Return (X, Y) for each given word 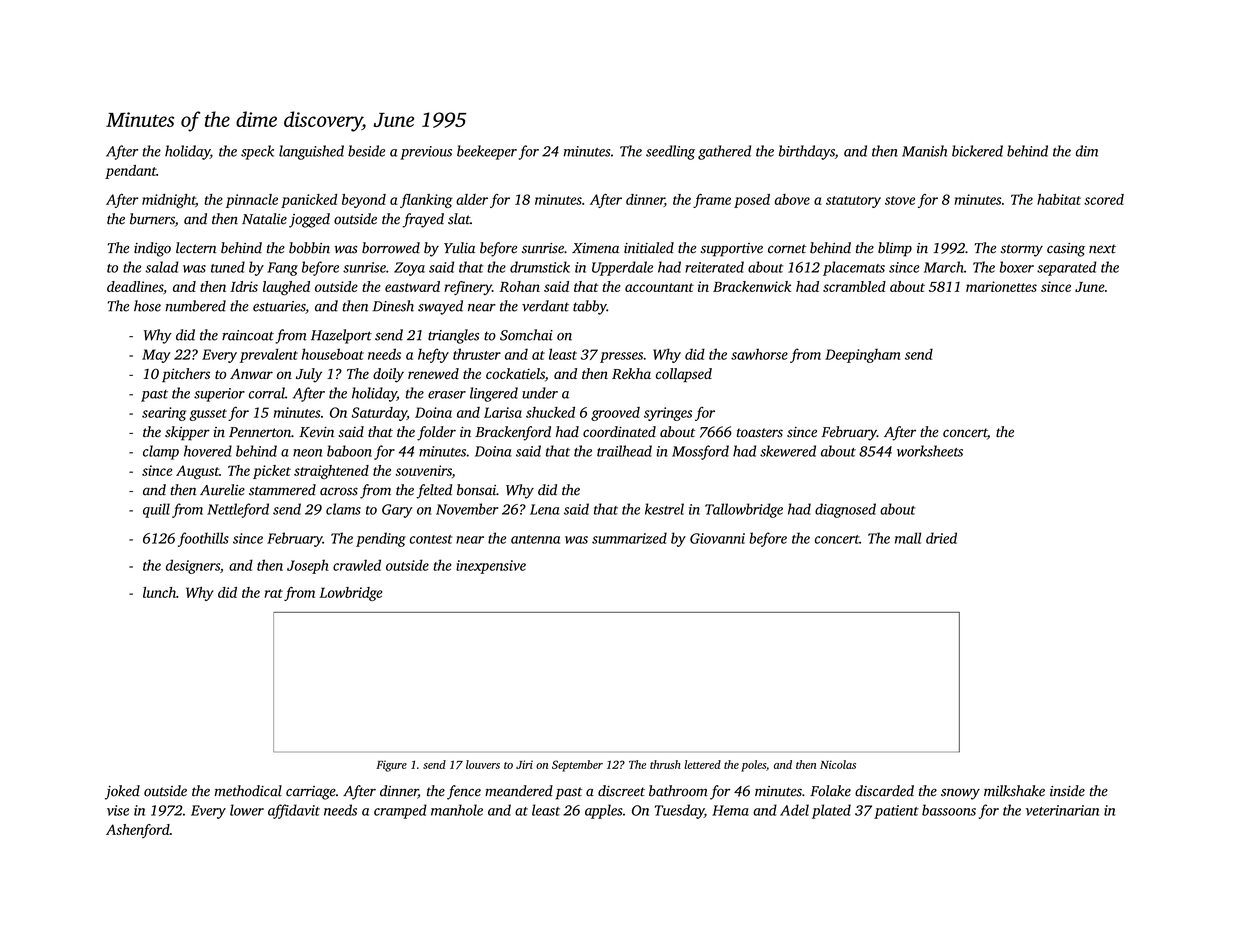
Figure (391, 766)
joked (122, 792)
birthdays (807, 152)
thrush (665, 764)
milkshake (1014, 791)
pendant (130, 172)
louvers (483, 764)
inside (1067, 791)
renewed (433, 373)
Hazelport (341, 336)
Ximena (595, 248)
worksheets (930, 451)
